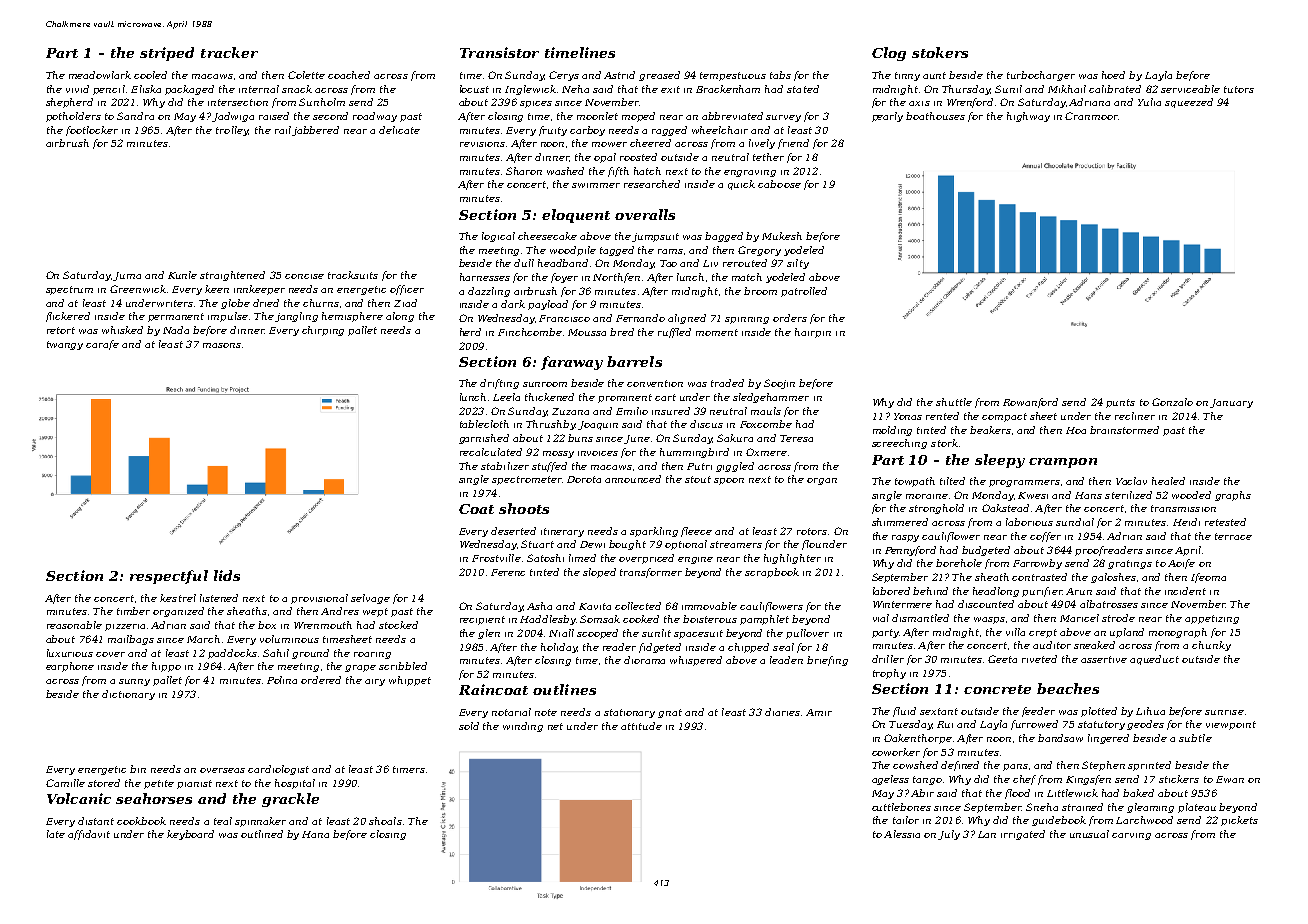 The height and width of the screenshot is (924, 1308). What do you see at coordinates (1239, 89) in the screenshot?
I see `tutors` at bounding box center [1239, 89].
